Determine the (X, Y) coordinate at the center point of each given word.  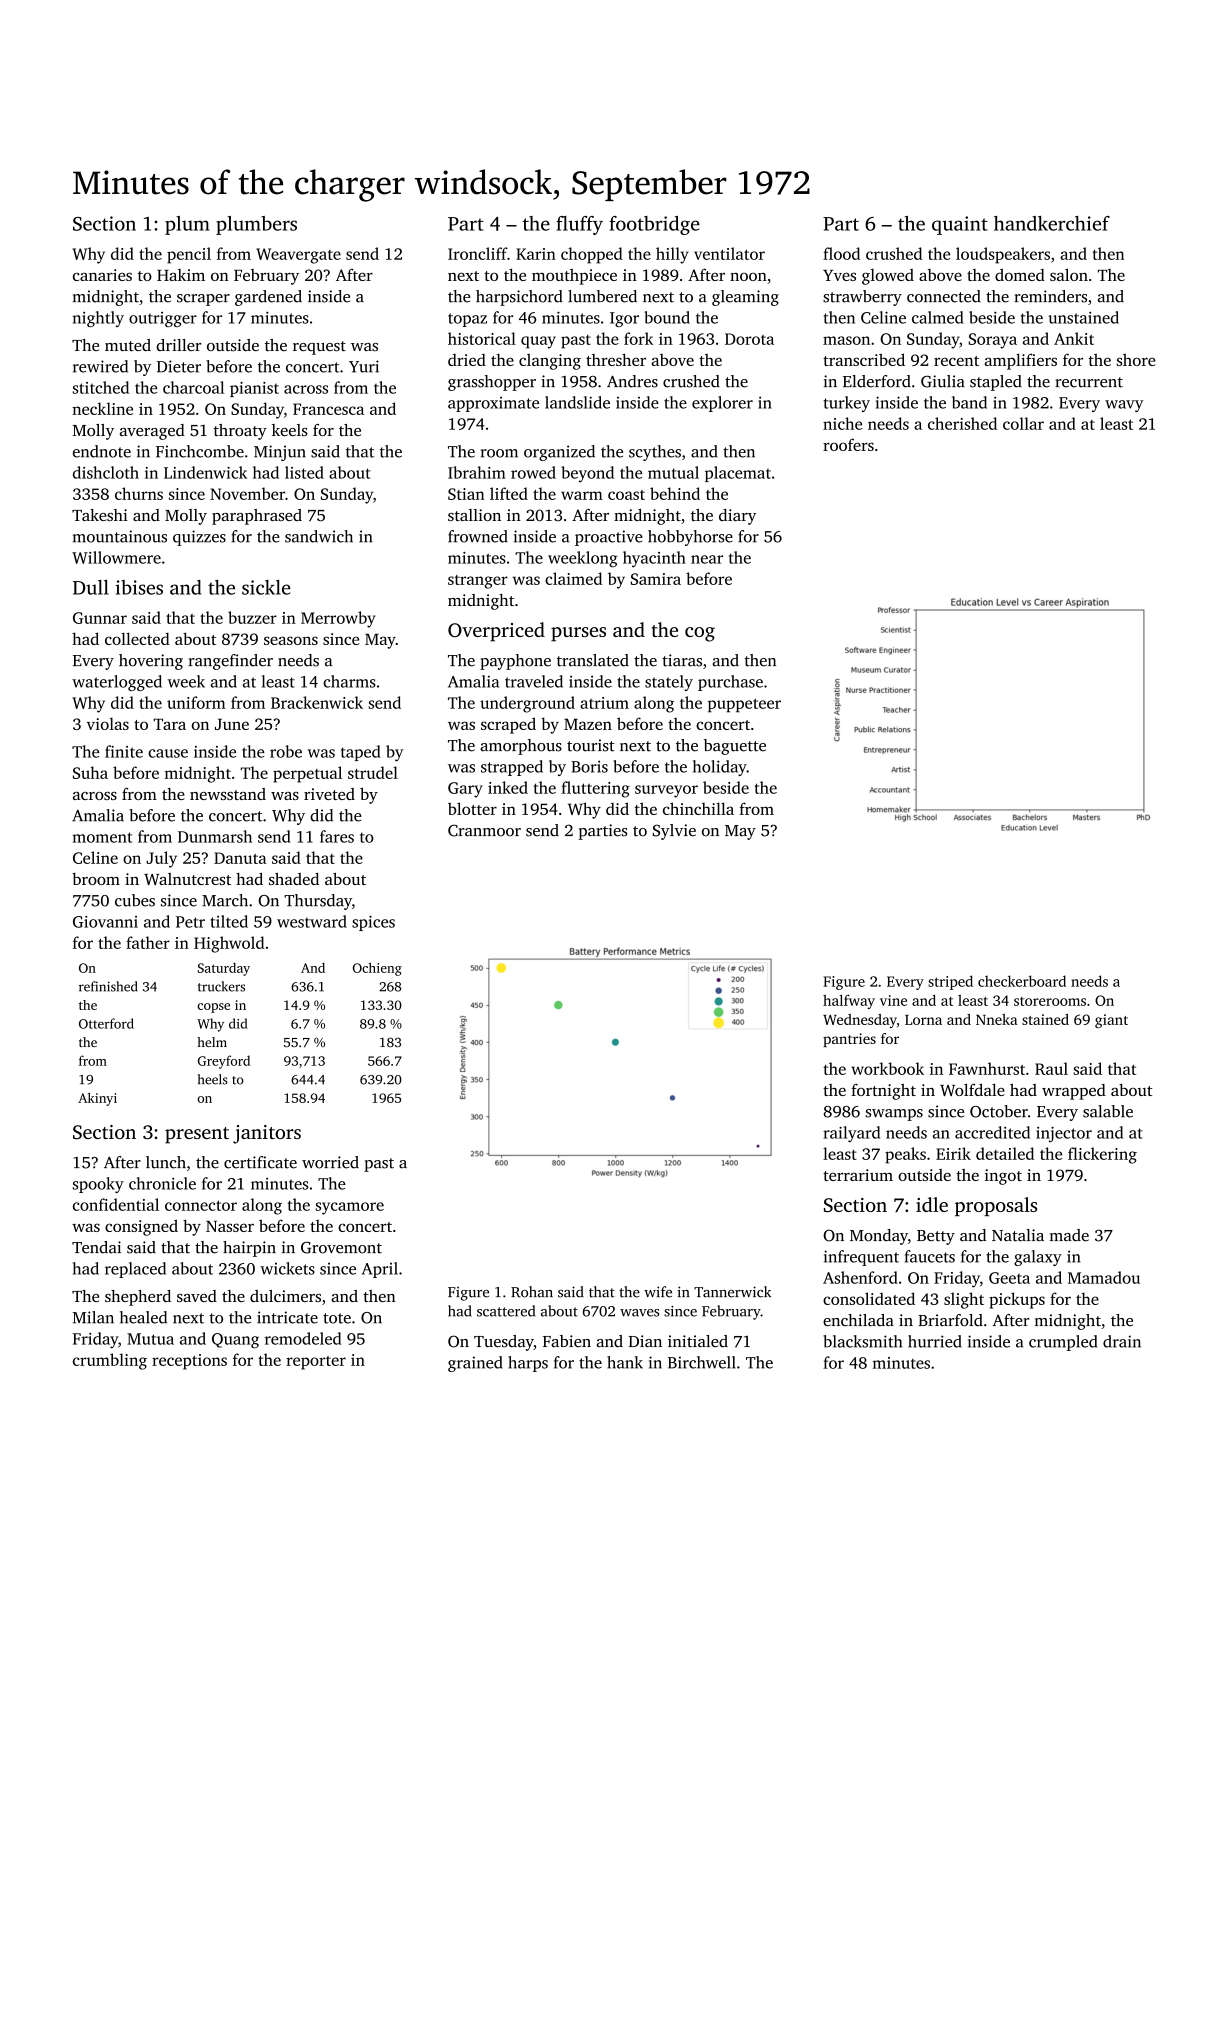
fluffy (579, 225)
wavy (1124, 406)
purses (578, 634)
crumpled (1063, 1343)
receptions (189, 1362)
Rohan (532, 1292)
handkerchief (1052, 223)
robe (286, 751)
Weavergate (298, 256)
